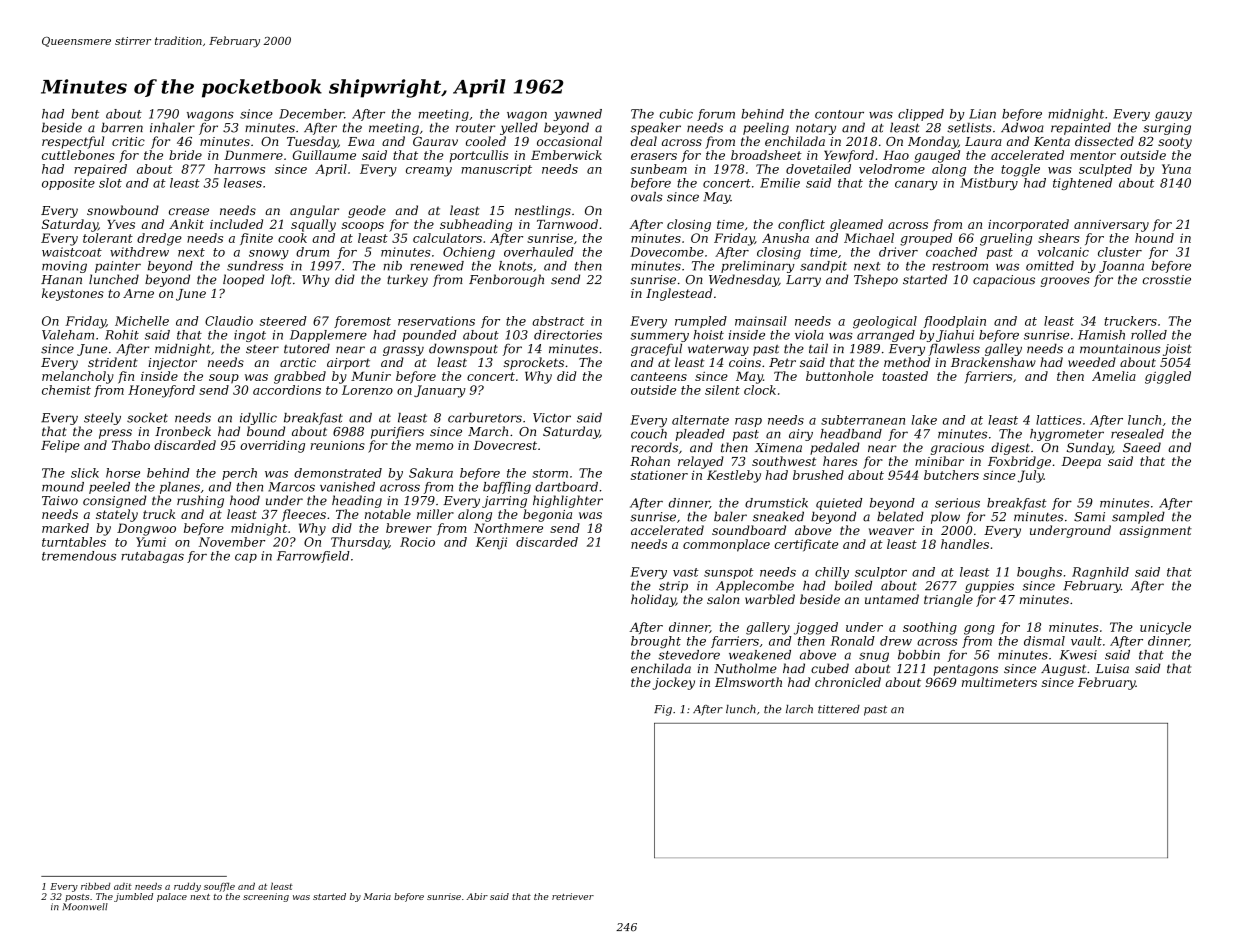  I want to click on sampled, so click(1138, 517).
